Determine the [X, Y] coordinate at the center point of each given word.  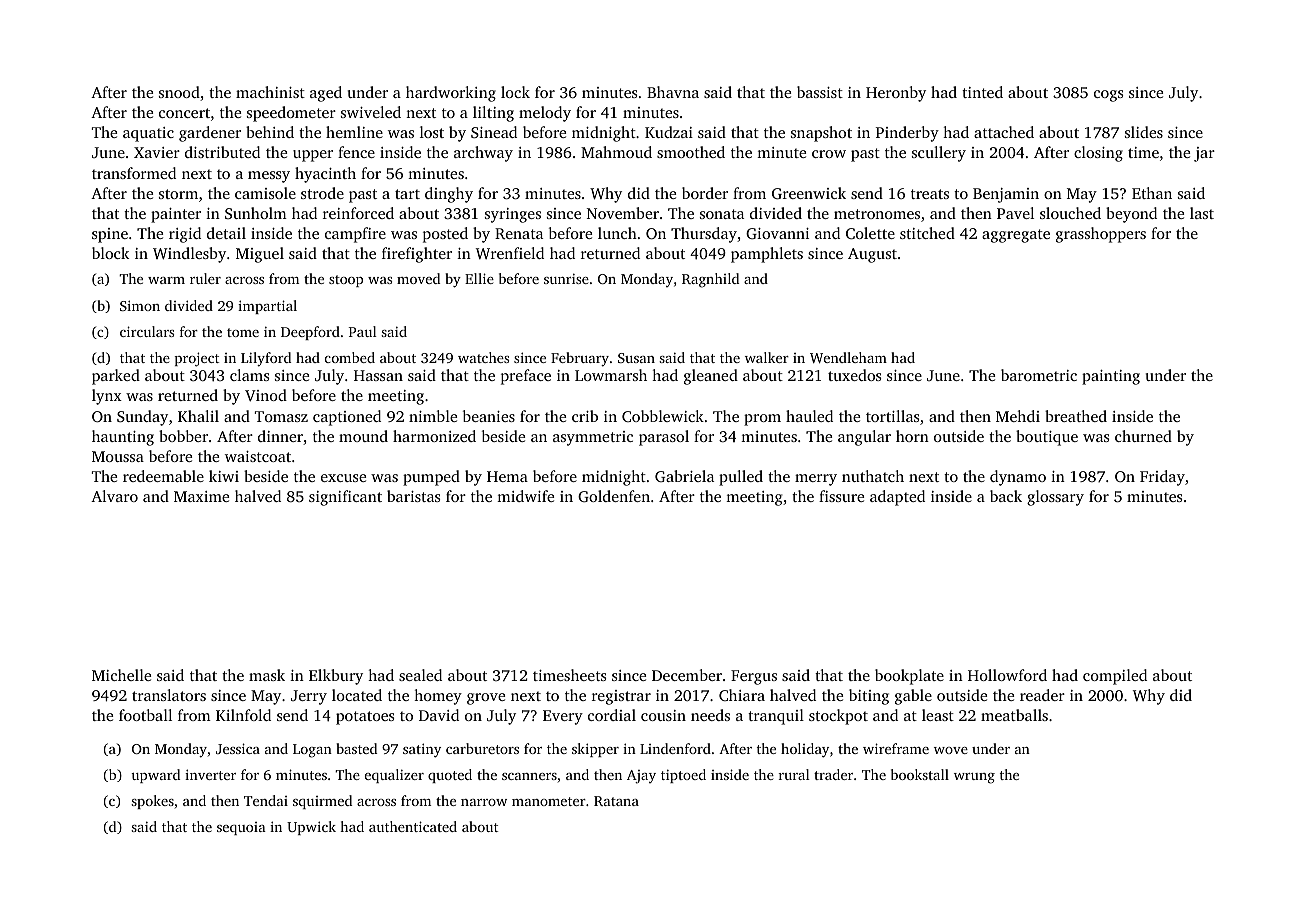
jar [1204, 154]
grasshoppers [1101, 235]
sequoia [241, 828]
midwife [525, 496]
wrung [974, 778]
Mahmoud [616, 152]
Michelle [121, 675]
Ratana [616, 801]
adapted [897, 498]
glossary [1055, 498]
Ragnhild [710, 280]
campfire [355, 235]
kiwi [224, 476]
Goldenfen [614, 496]
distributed [222, 152]
